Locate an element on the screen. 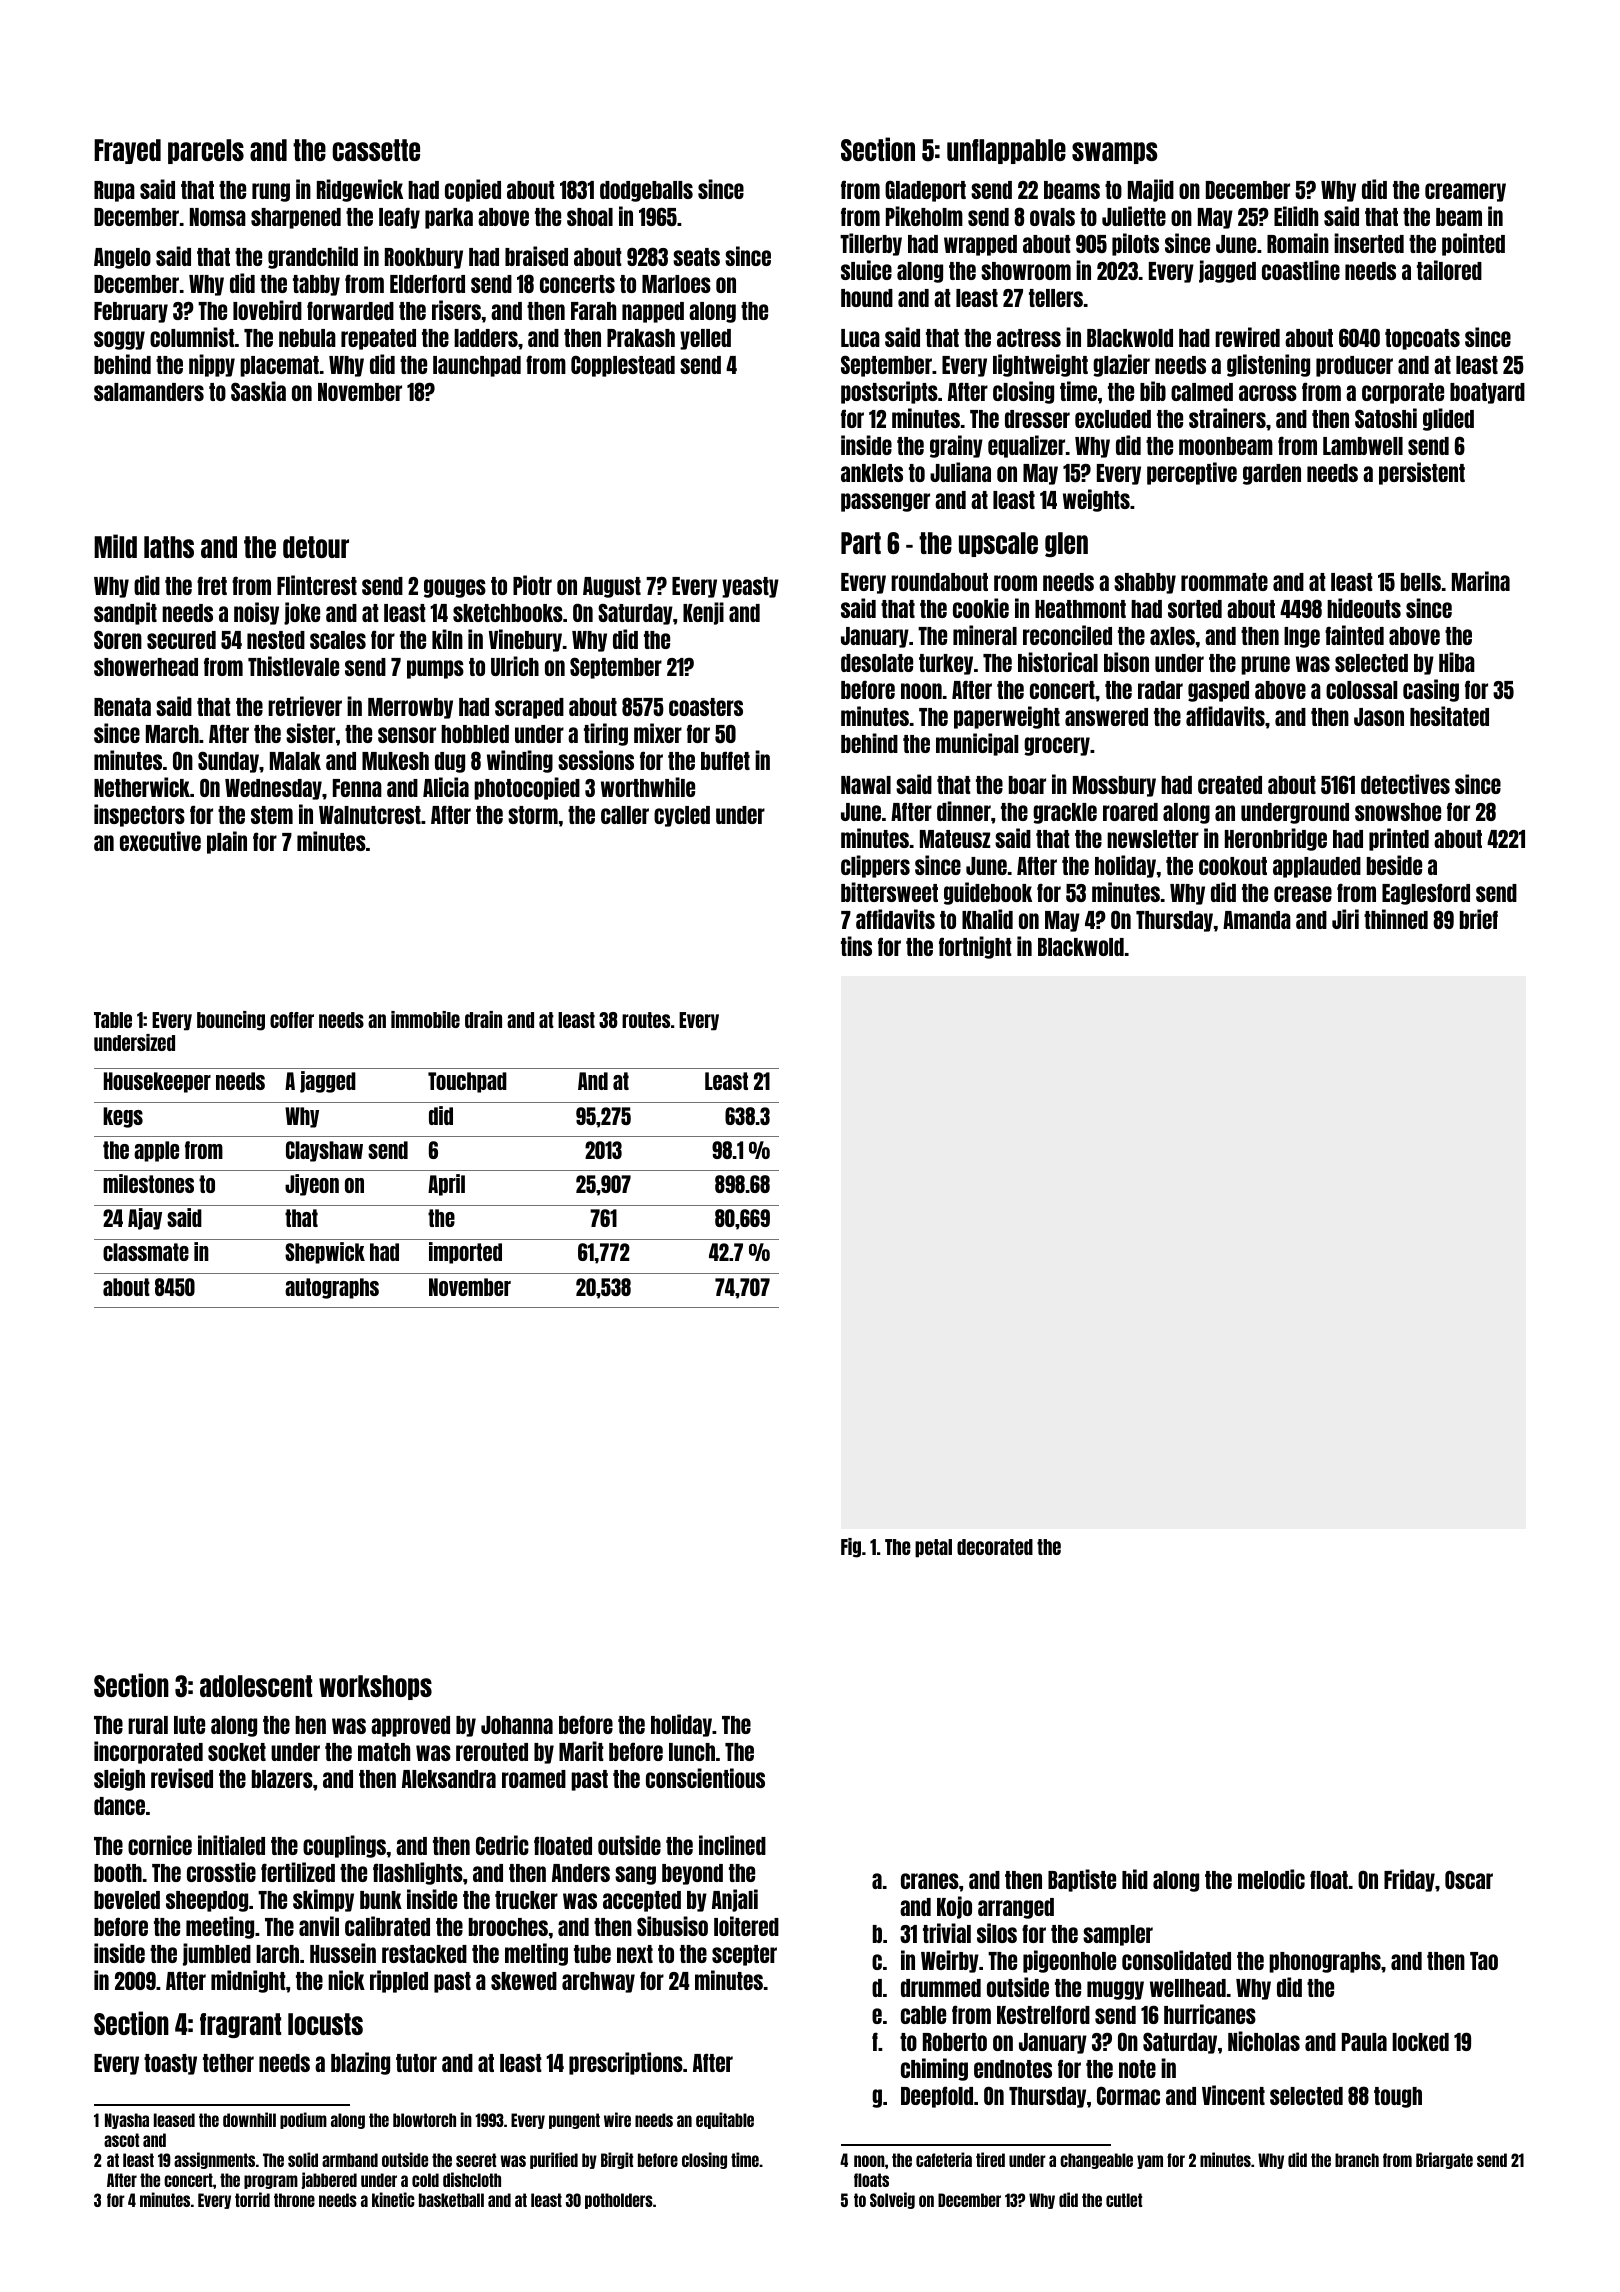 Image resolution: width=1620 pixels, height=2292 pixels. imported is located at coordinates (465, 1253).
